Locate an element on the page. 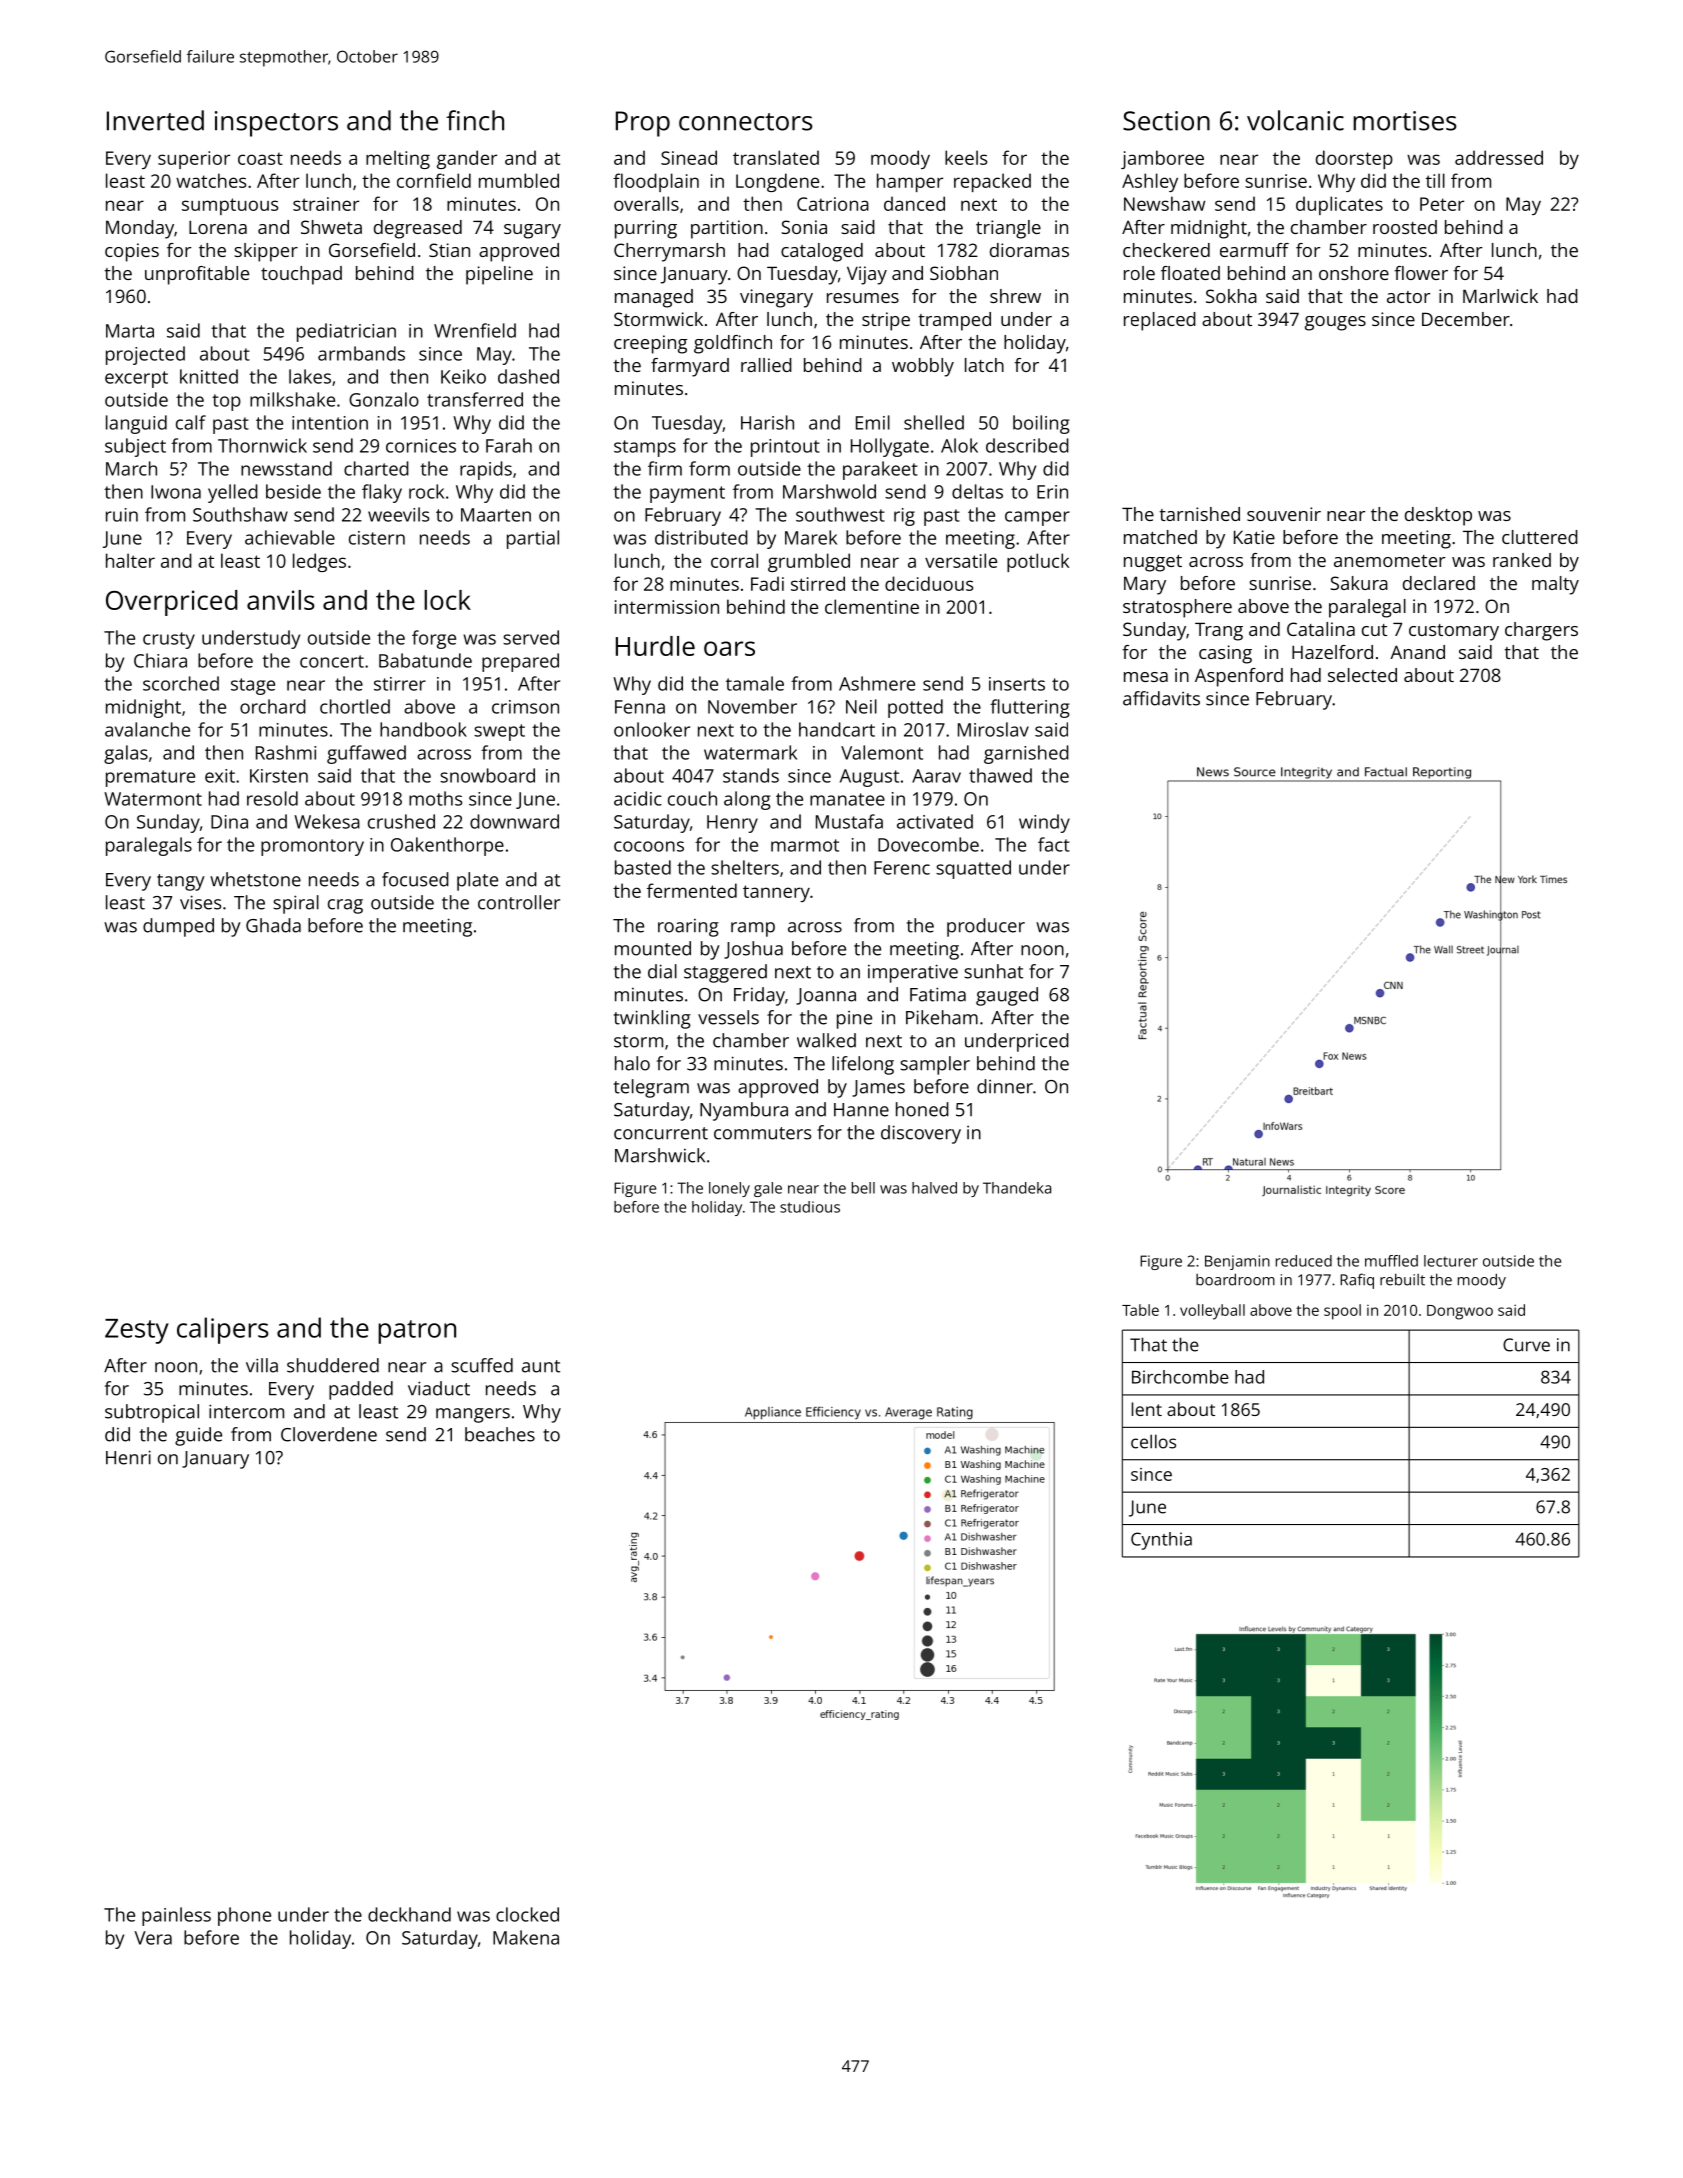  connectors is located at coordinates (746, 122).
